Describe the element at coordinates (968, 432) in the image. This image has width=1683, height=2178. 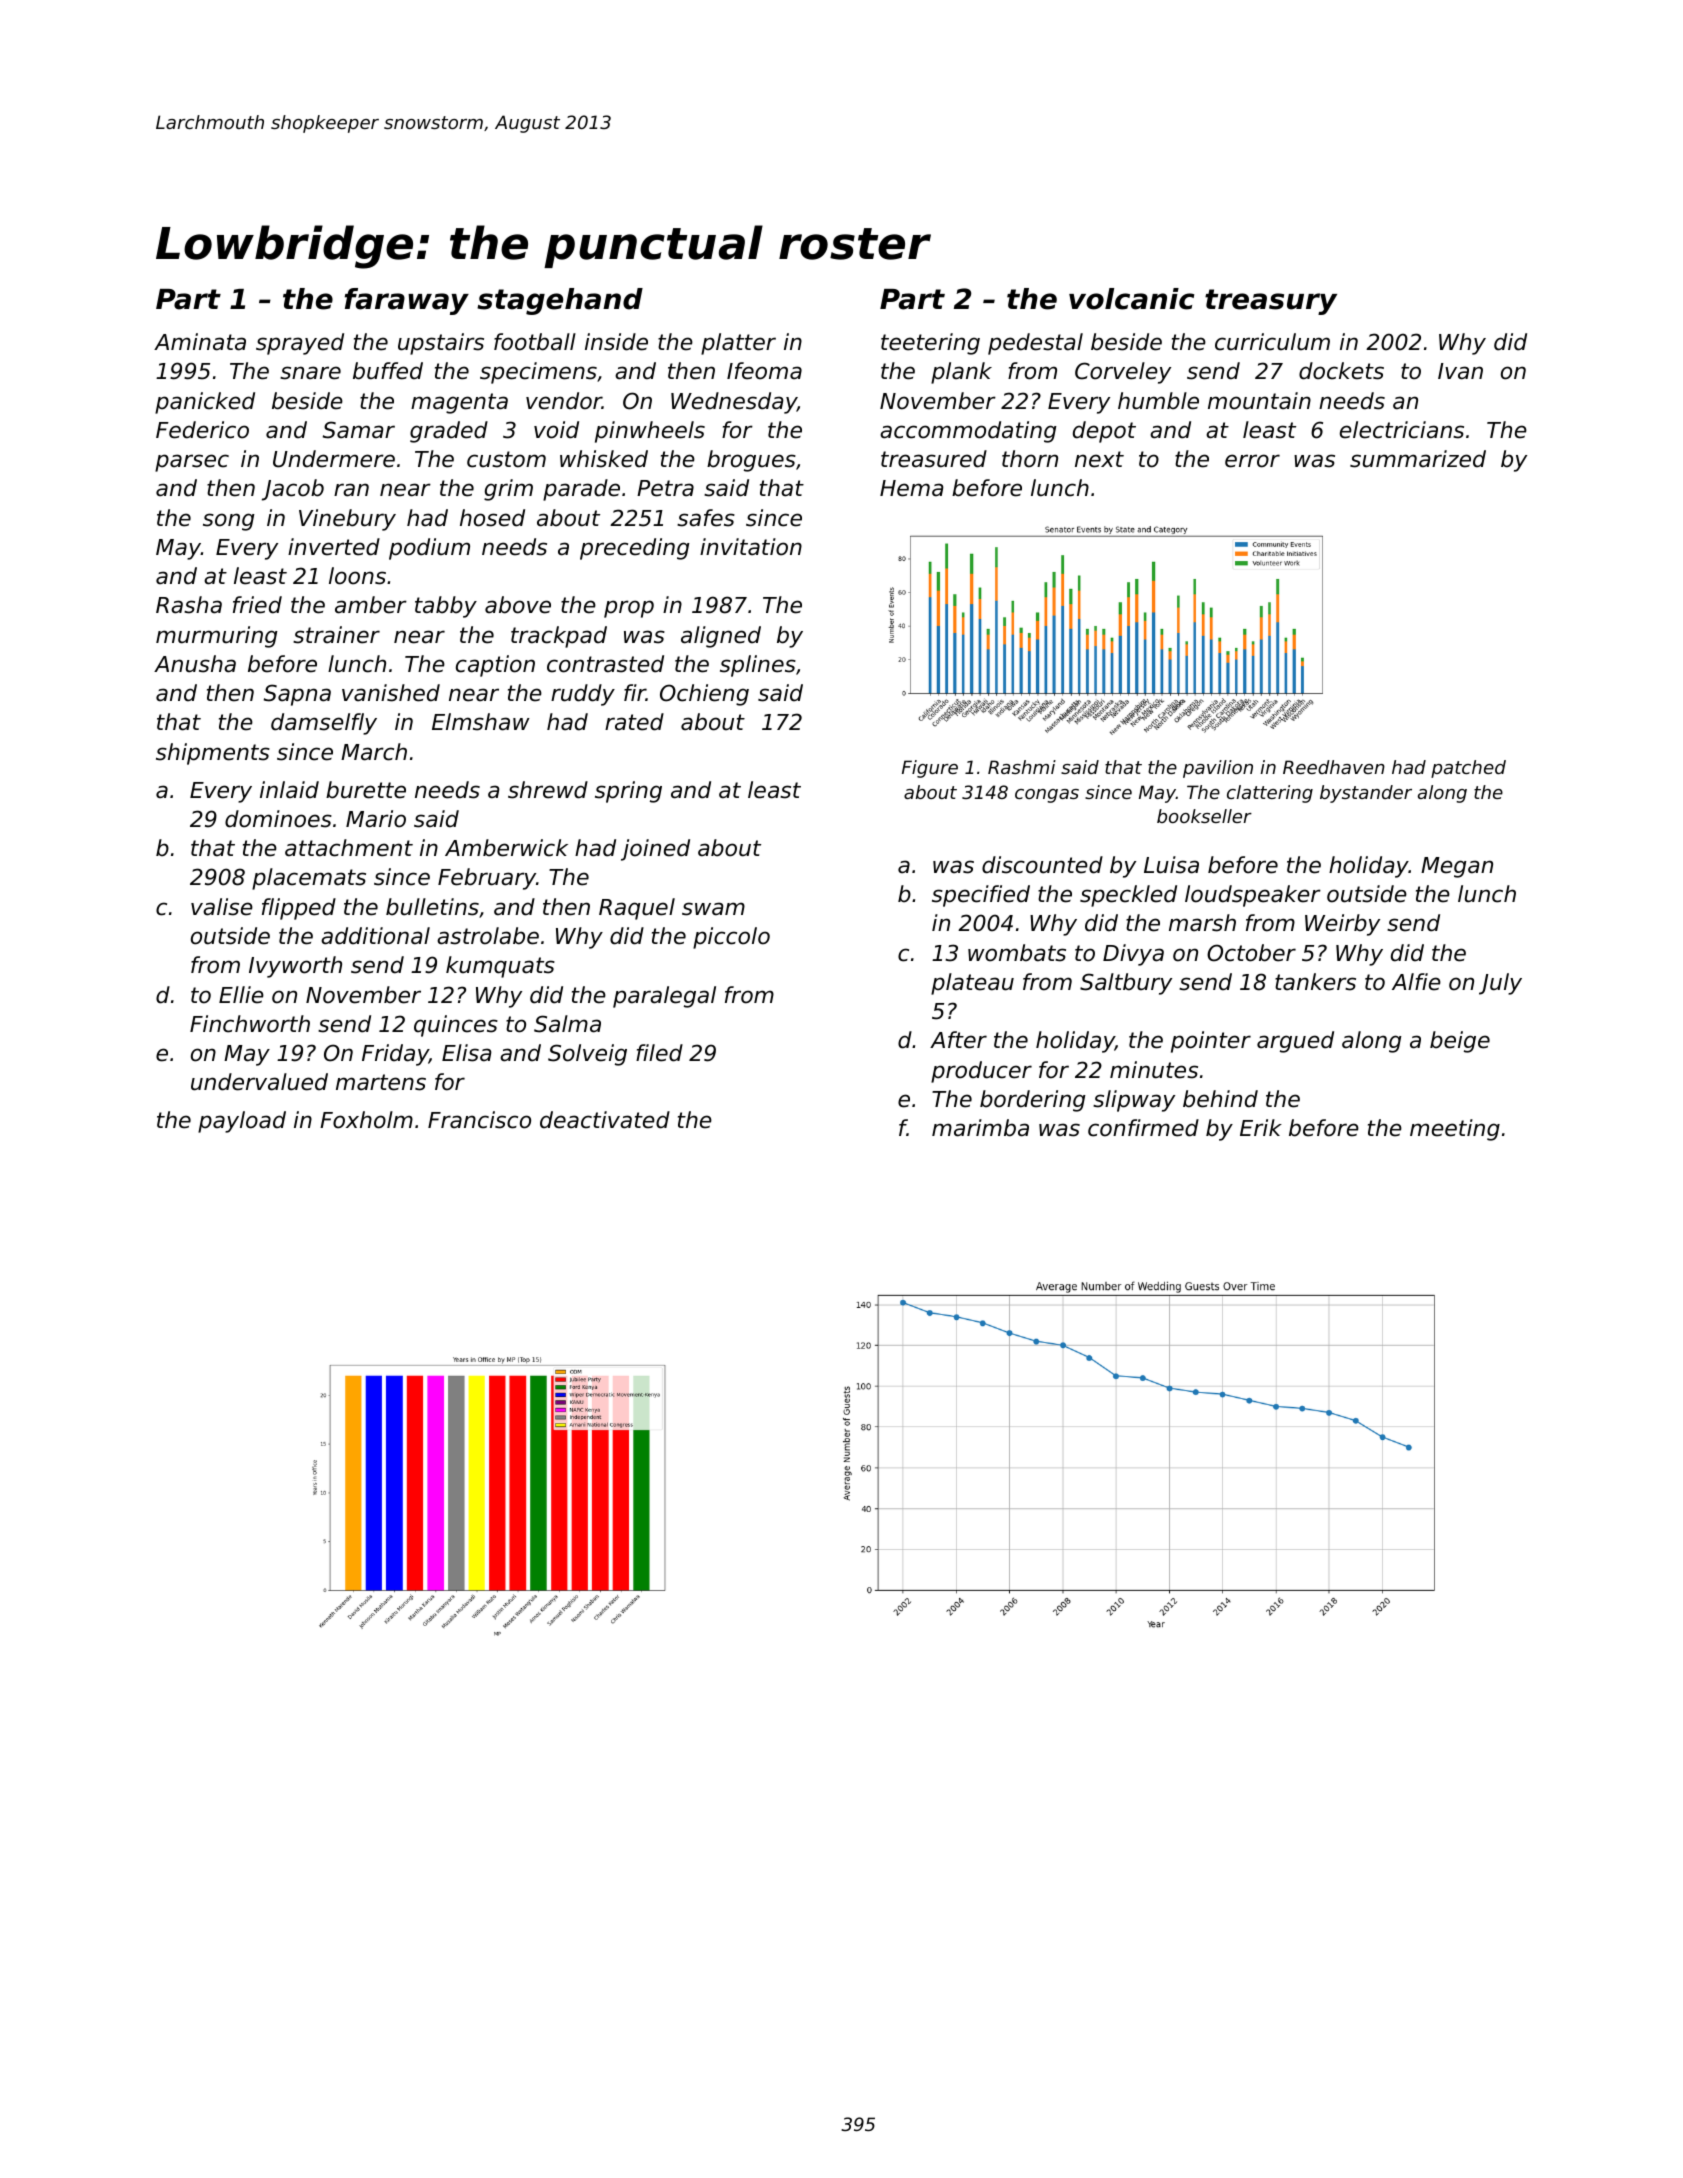
I see `accommodating` at that location.
